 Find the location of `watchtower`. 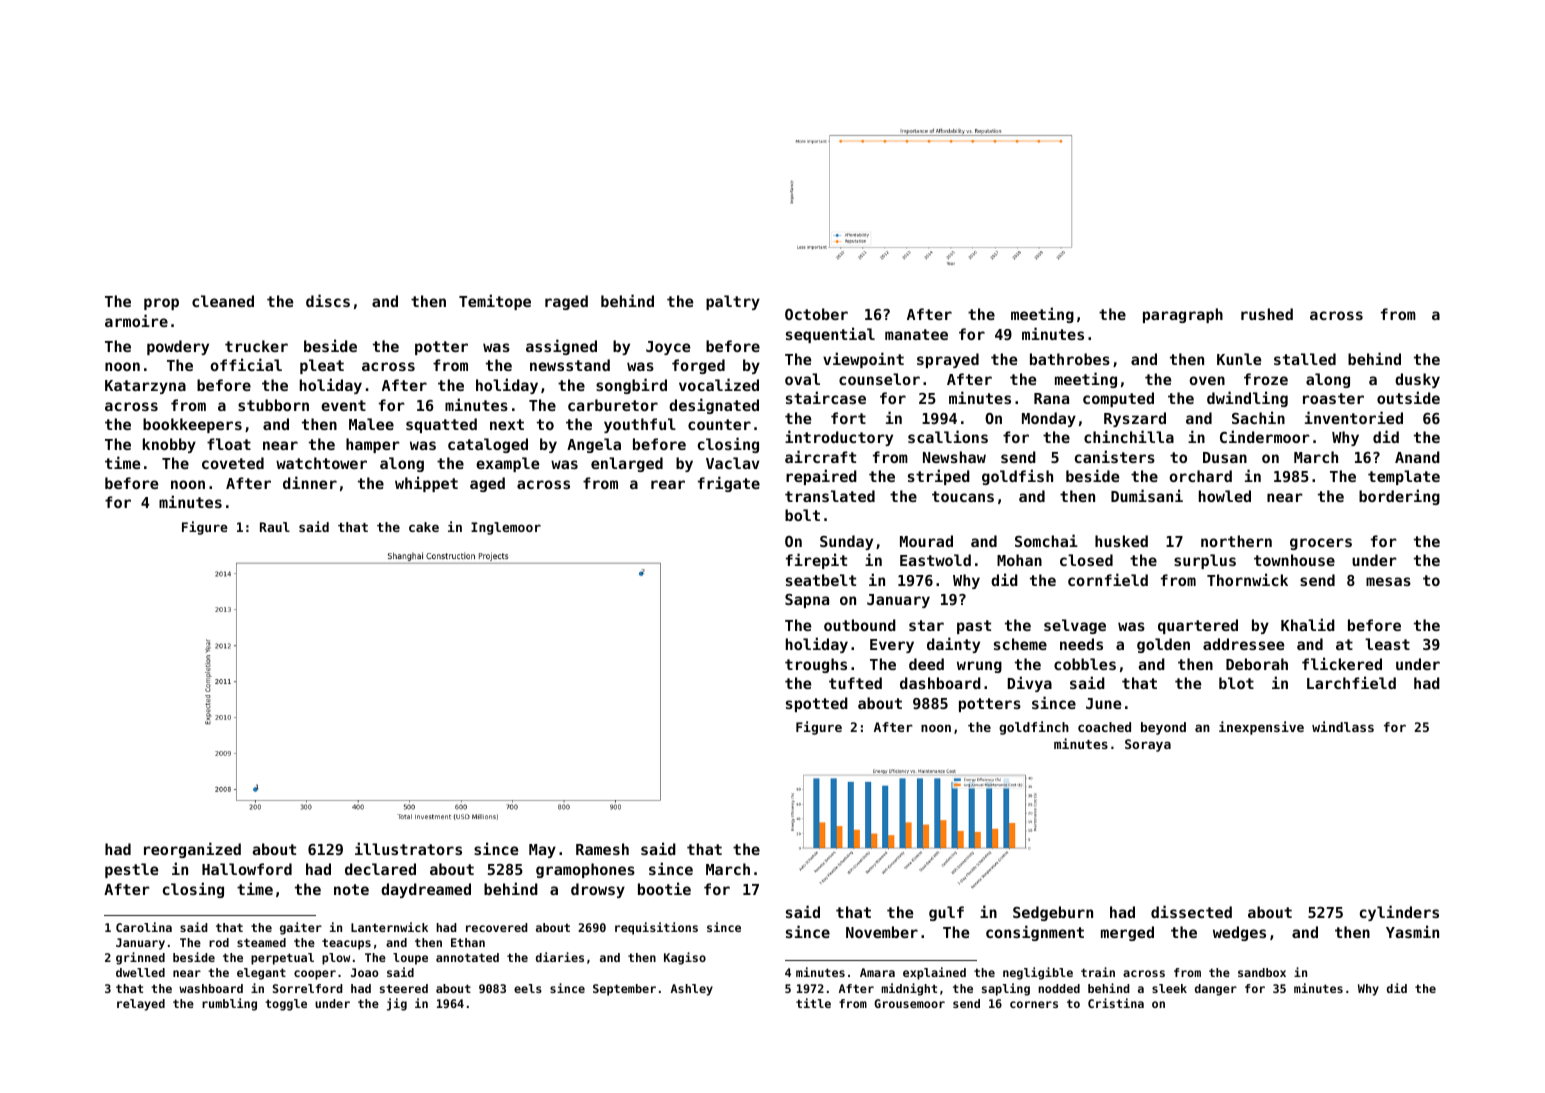

watchtower is located at coordinates (321, 463).
